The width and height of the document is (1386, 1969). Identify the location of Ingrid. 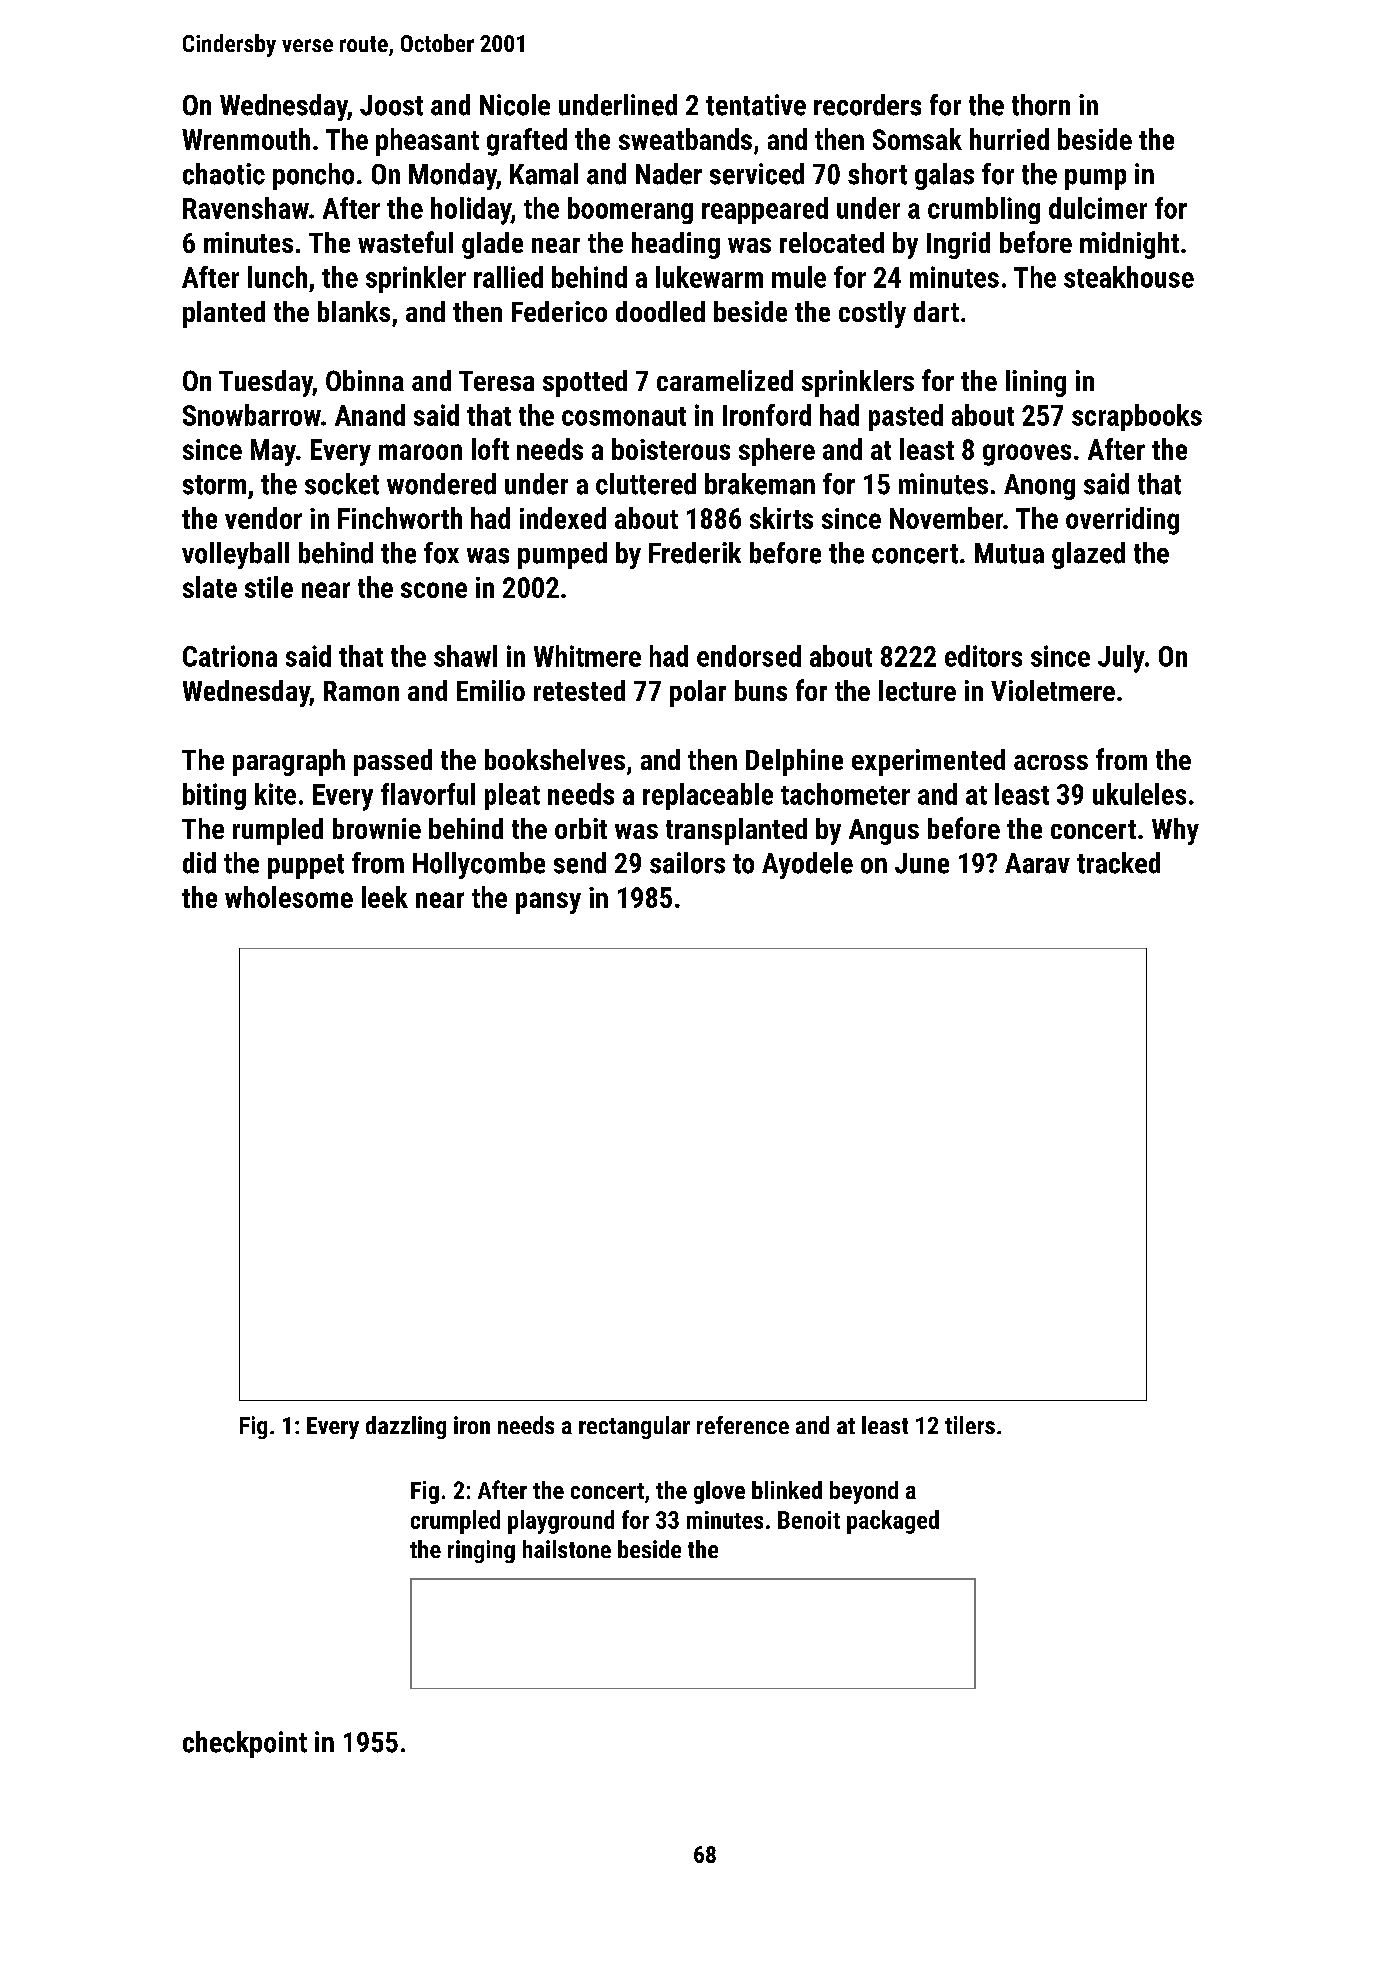
(958, 245).
